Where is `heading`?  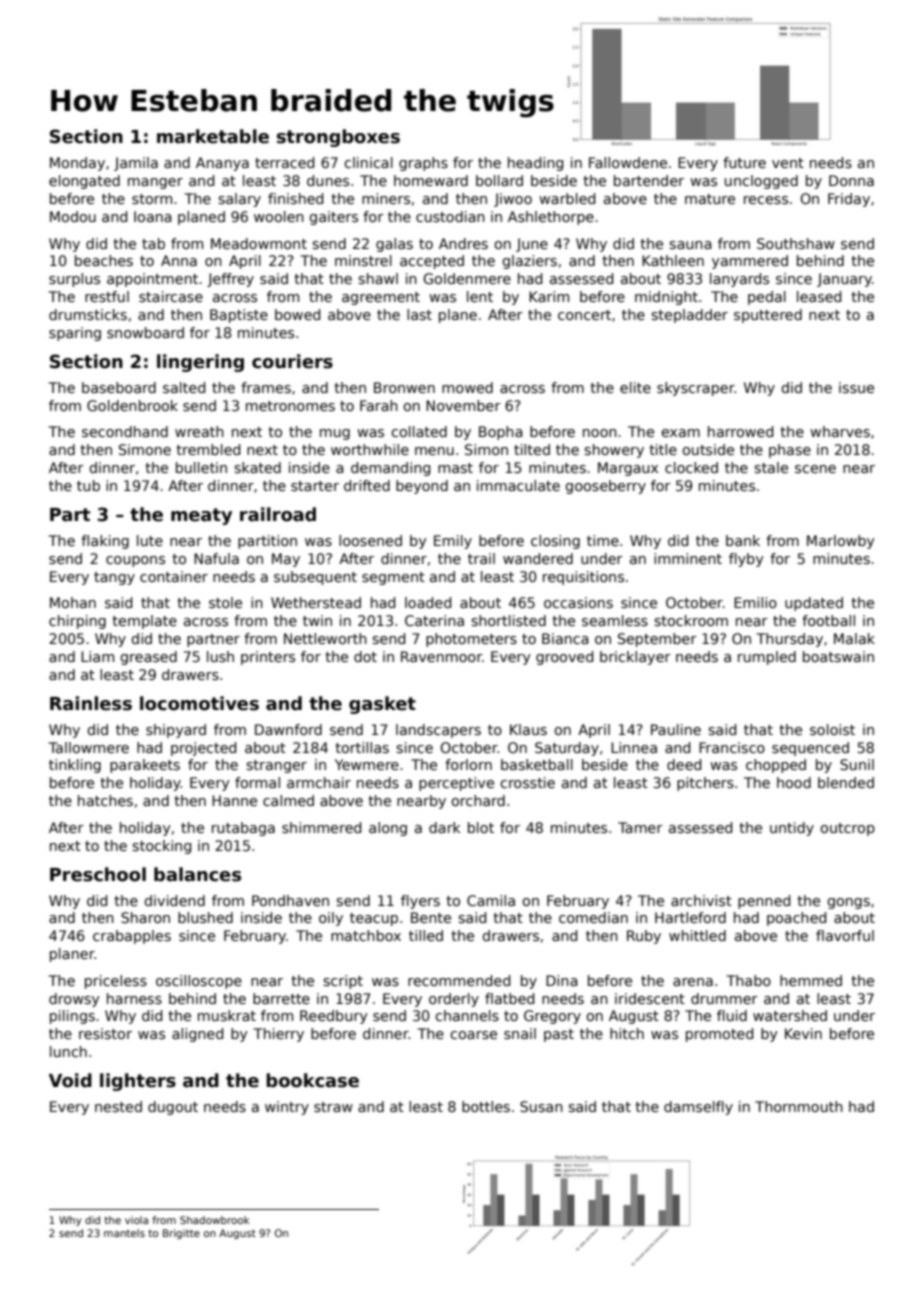 heading is located at coordinates (535, 164).
